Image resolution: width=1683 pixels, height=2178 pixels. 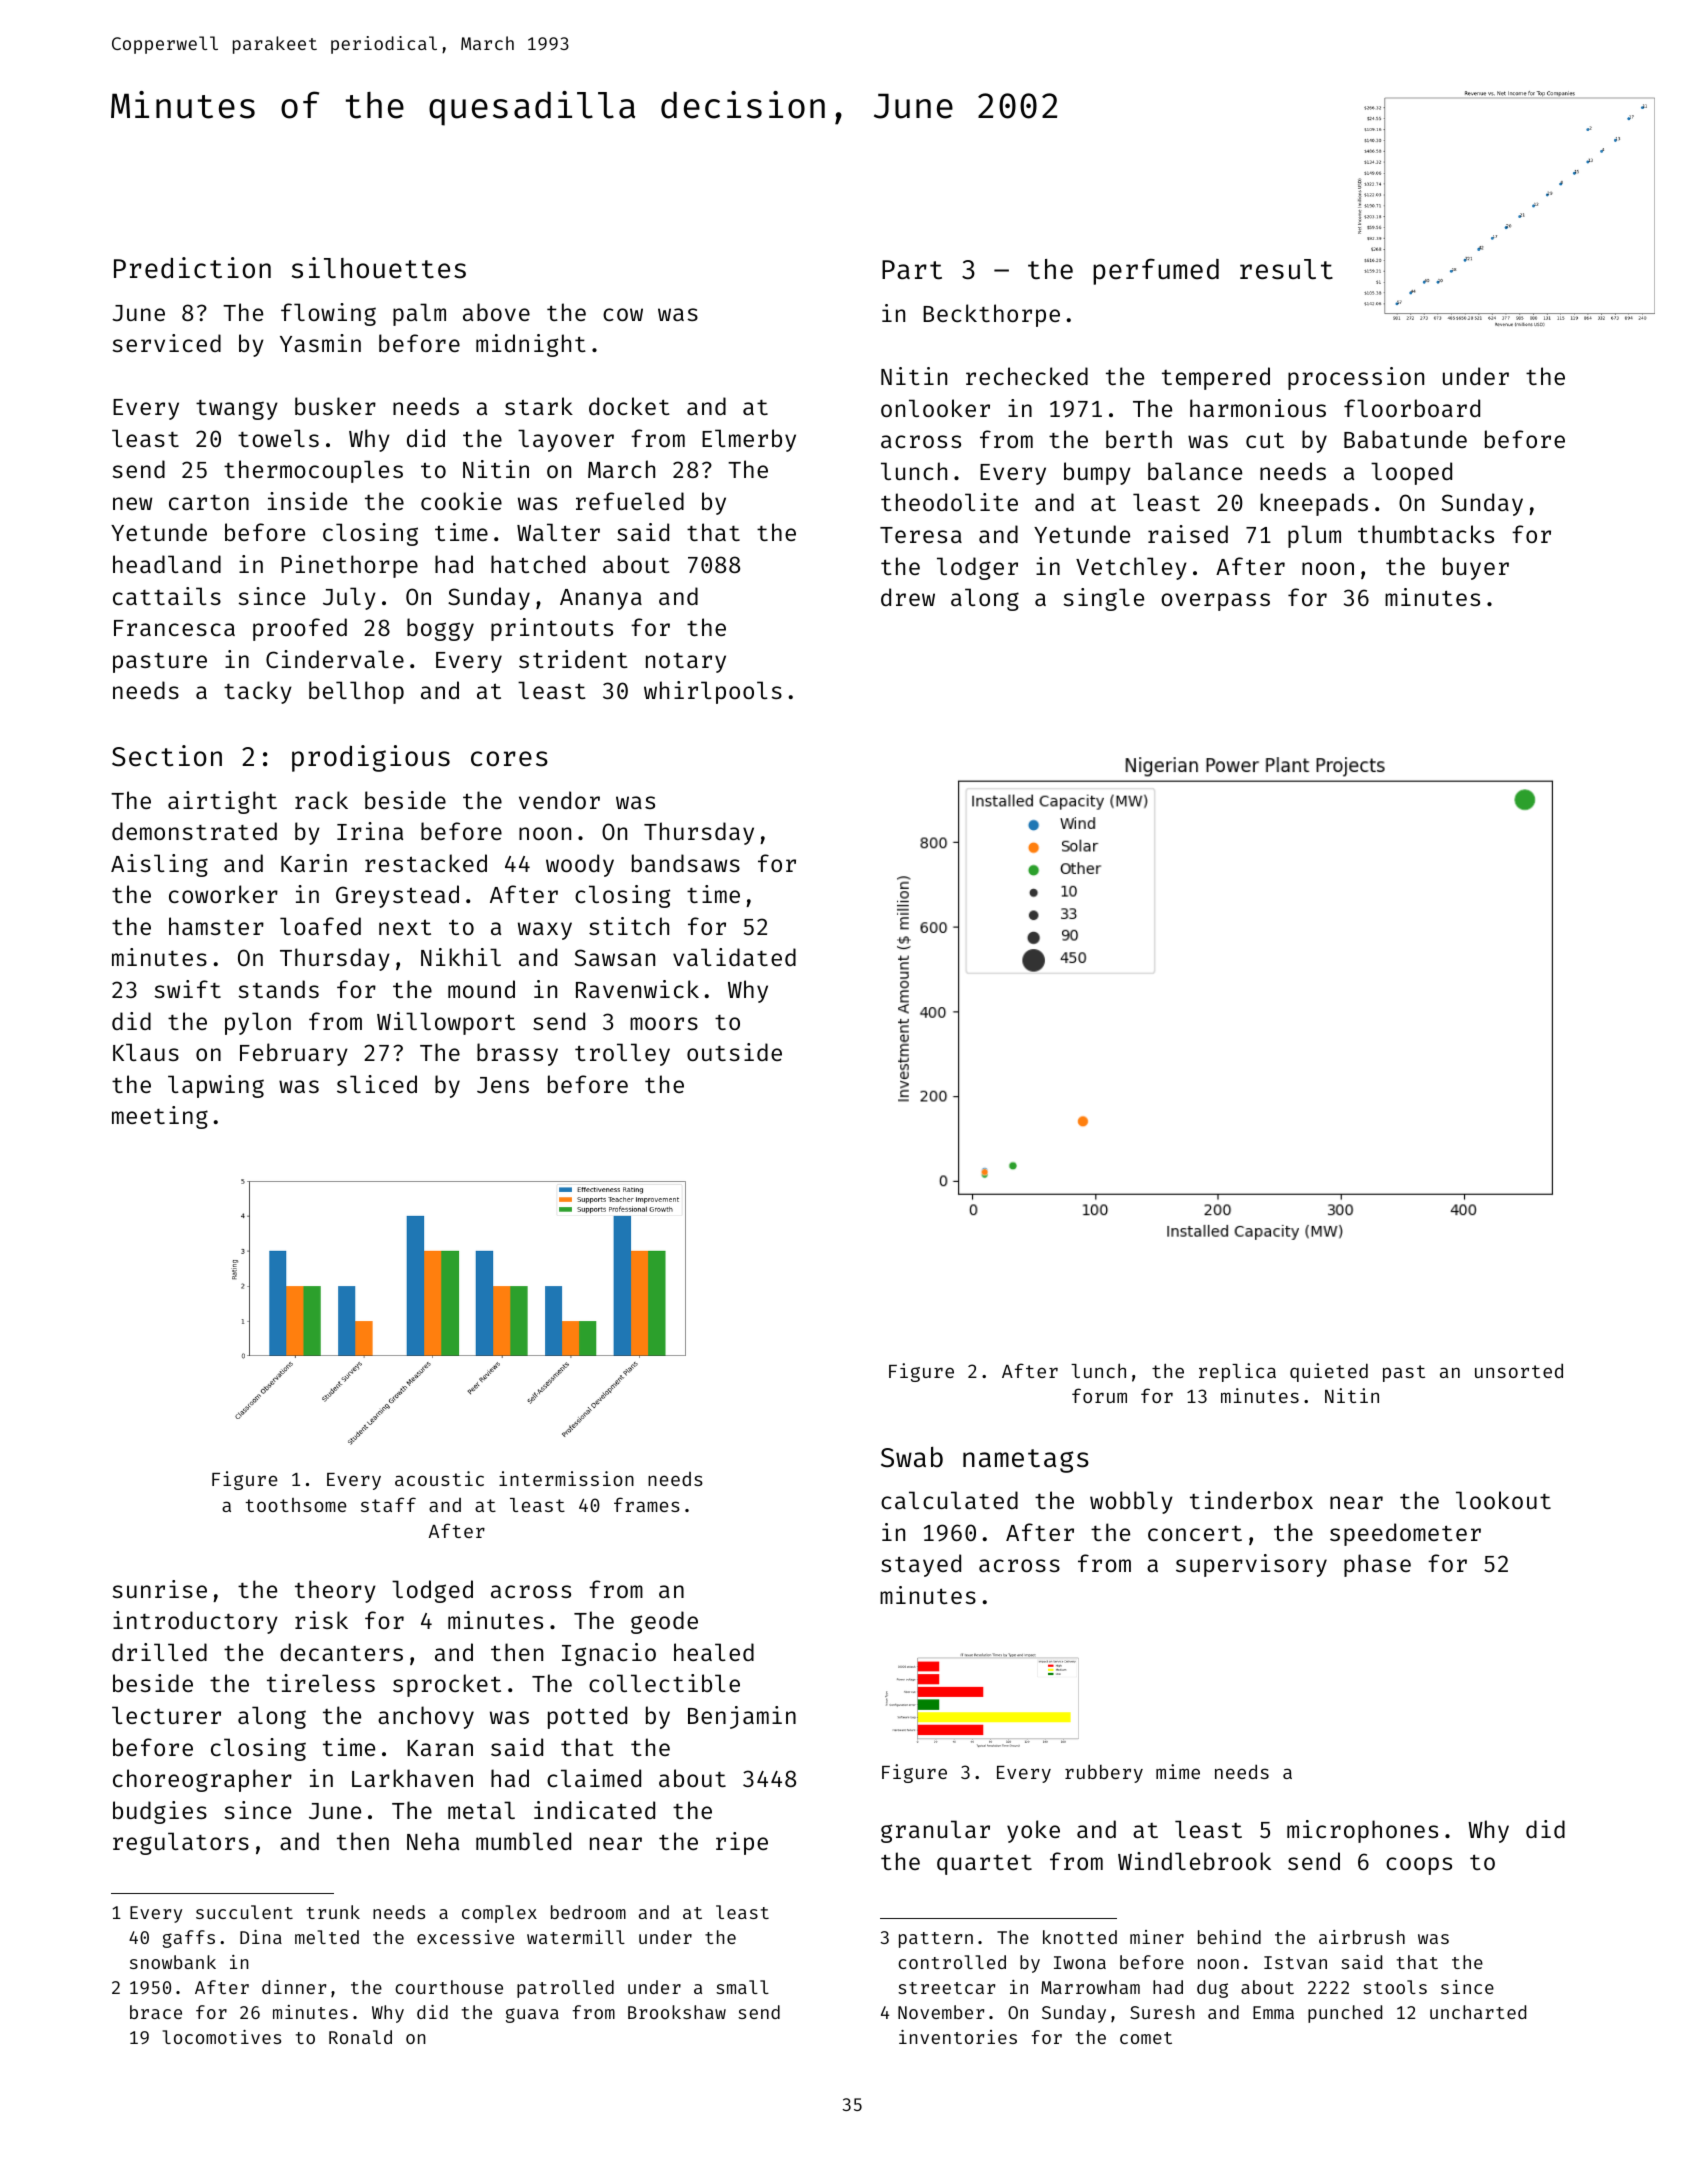 I want to click on speedometer, so click(x=1405, y=1534).
